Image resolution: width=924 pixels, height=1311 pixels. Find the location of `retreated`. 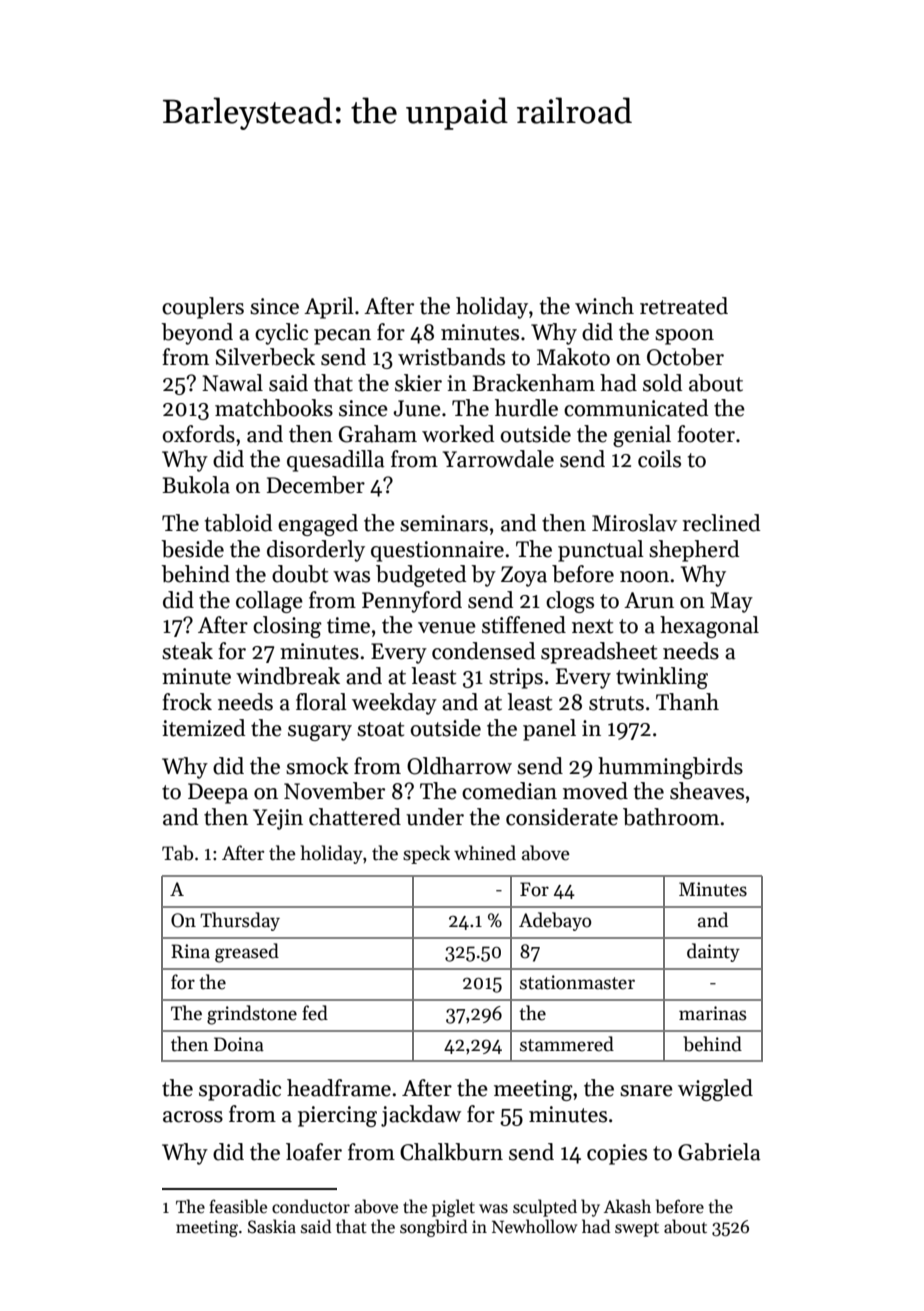

retreated is located at coordinates (684, 306).
